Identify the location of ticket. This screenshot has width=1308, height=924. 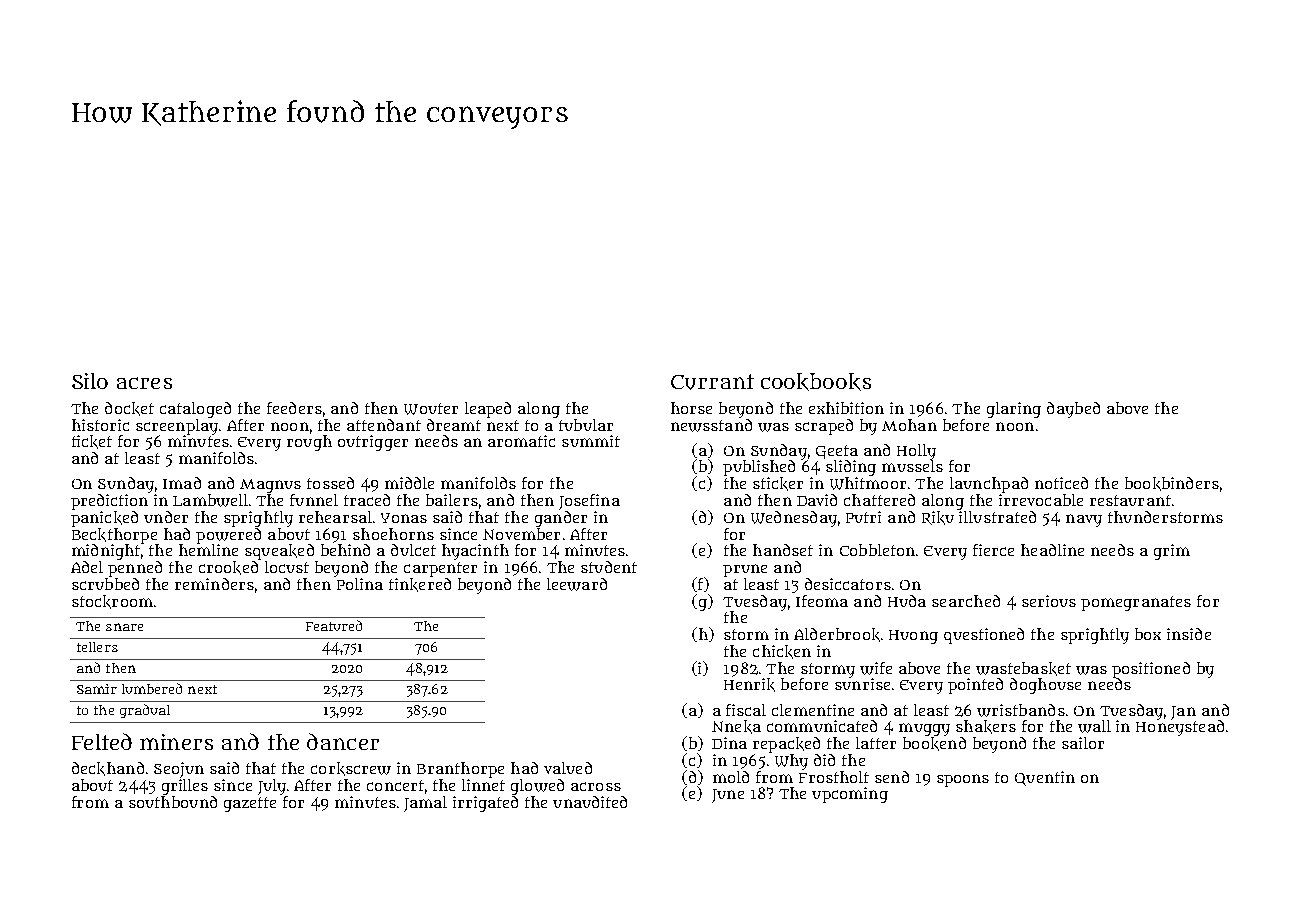
(92, 442).
